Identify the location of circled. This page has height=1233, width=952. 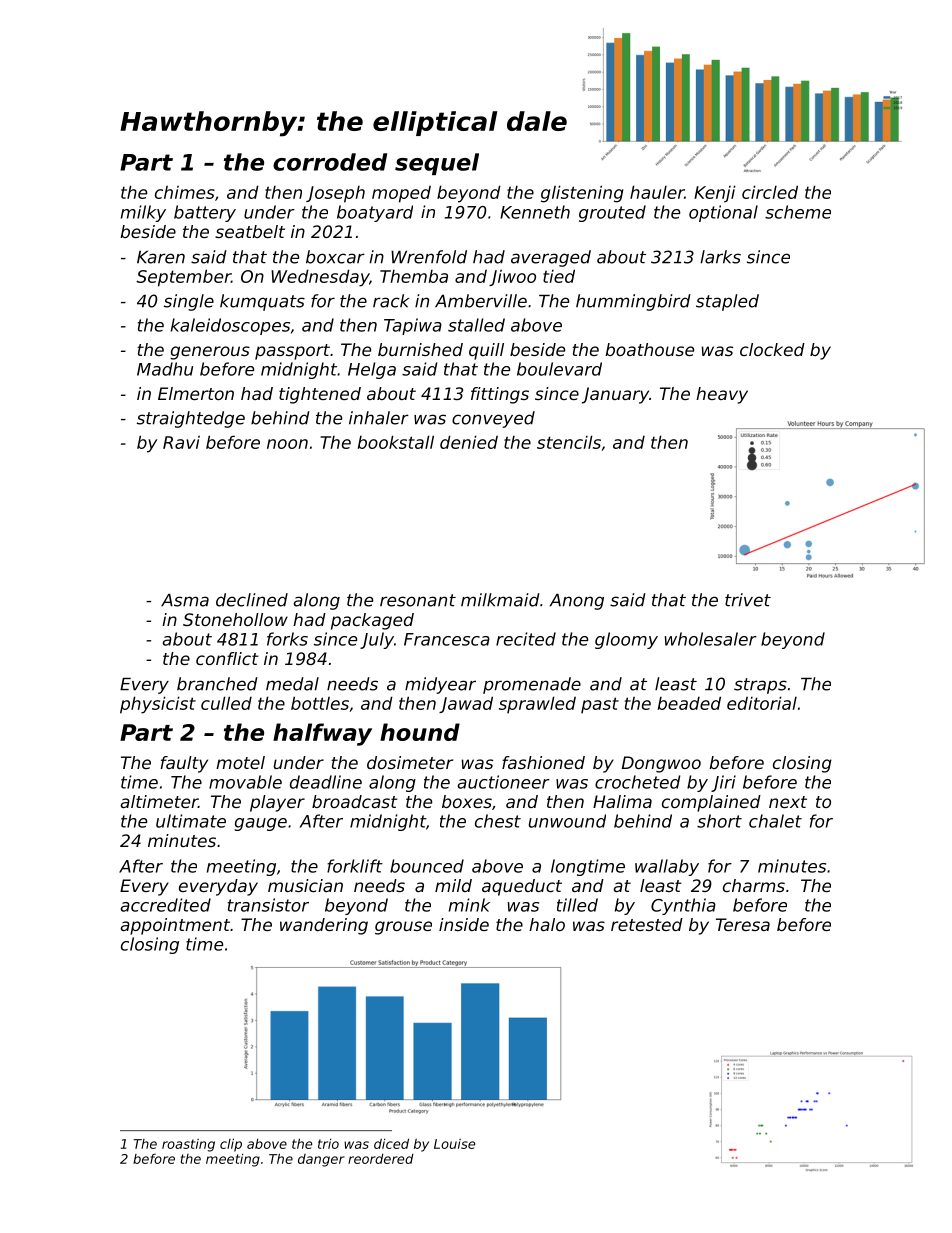
(770, 192).
